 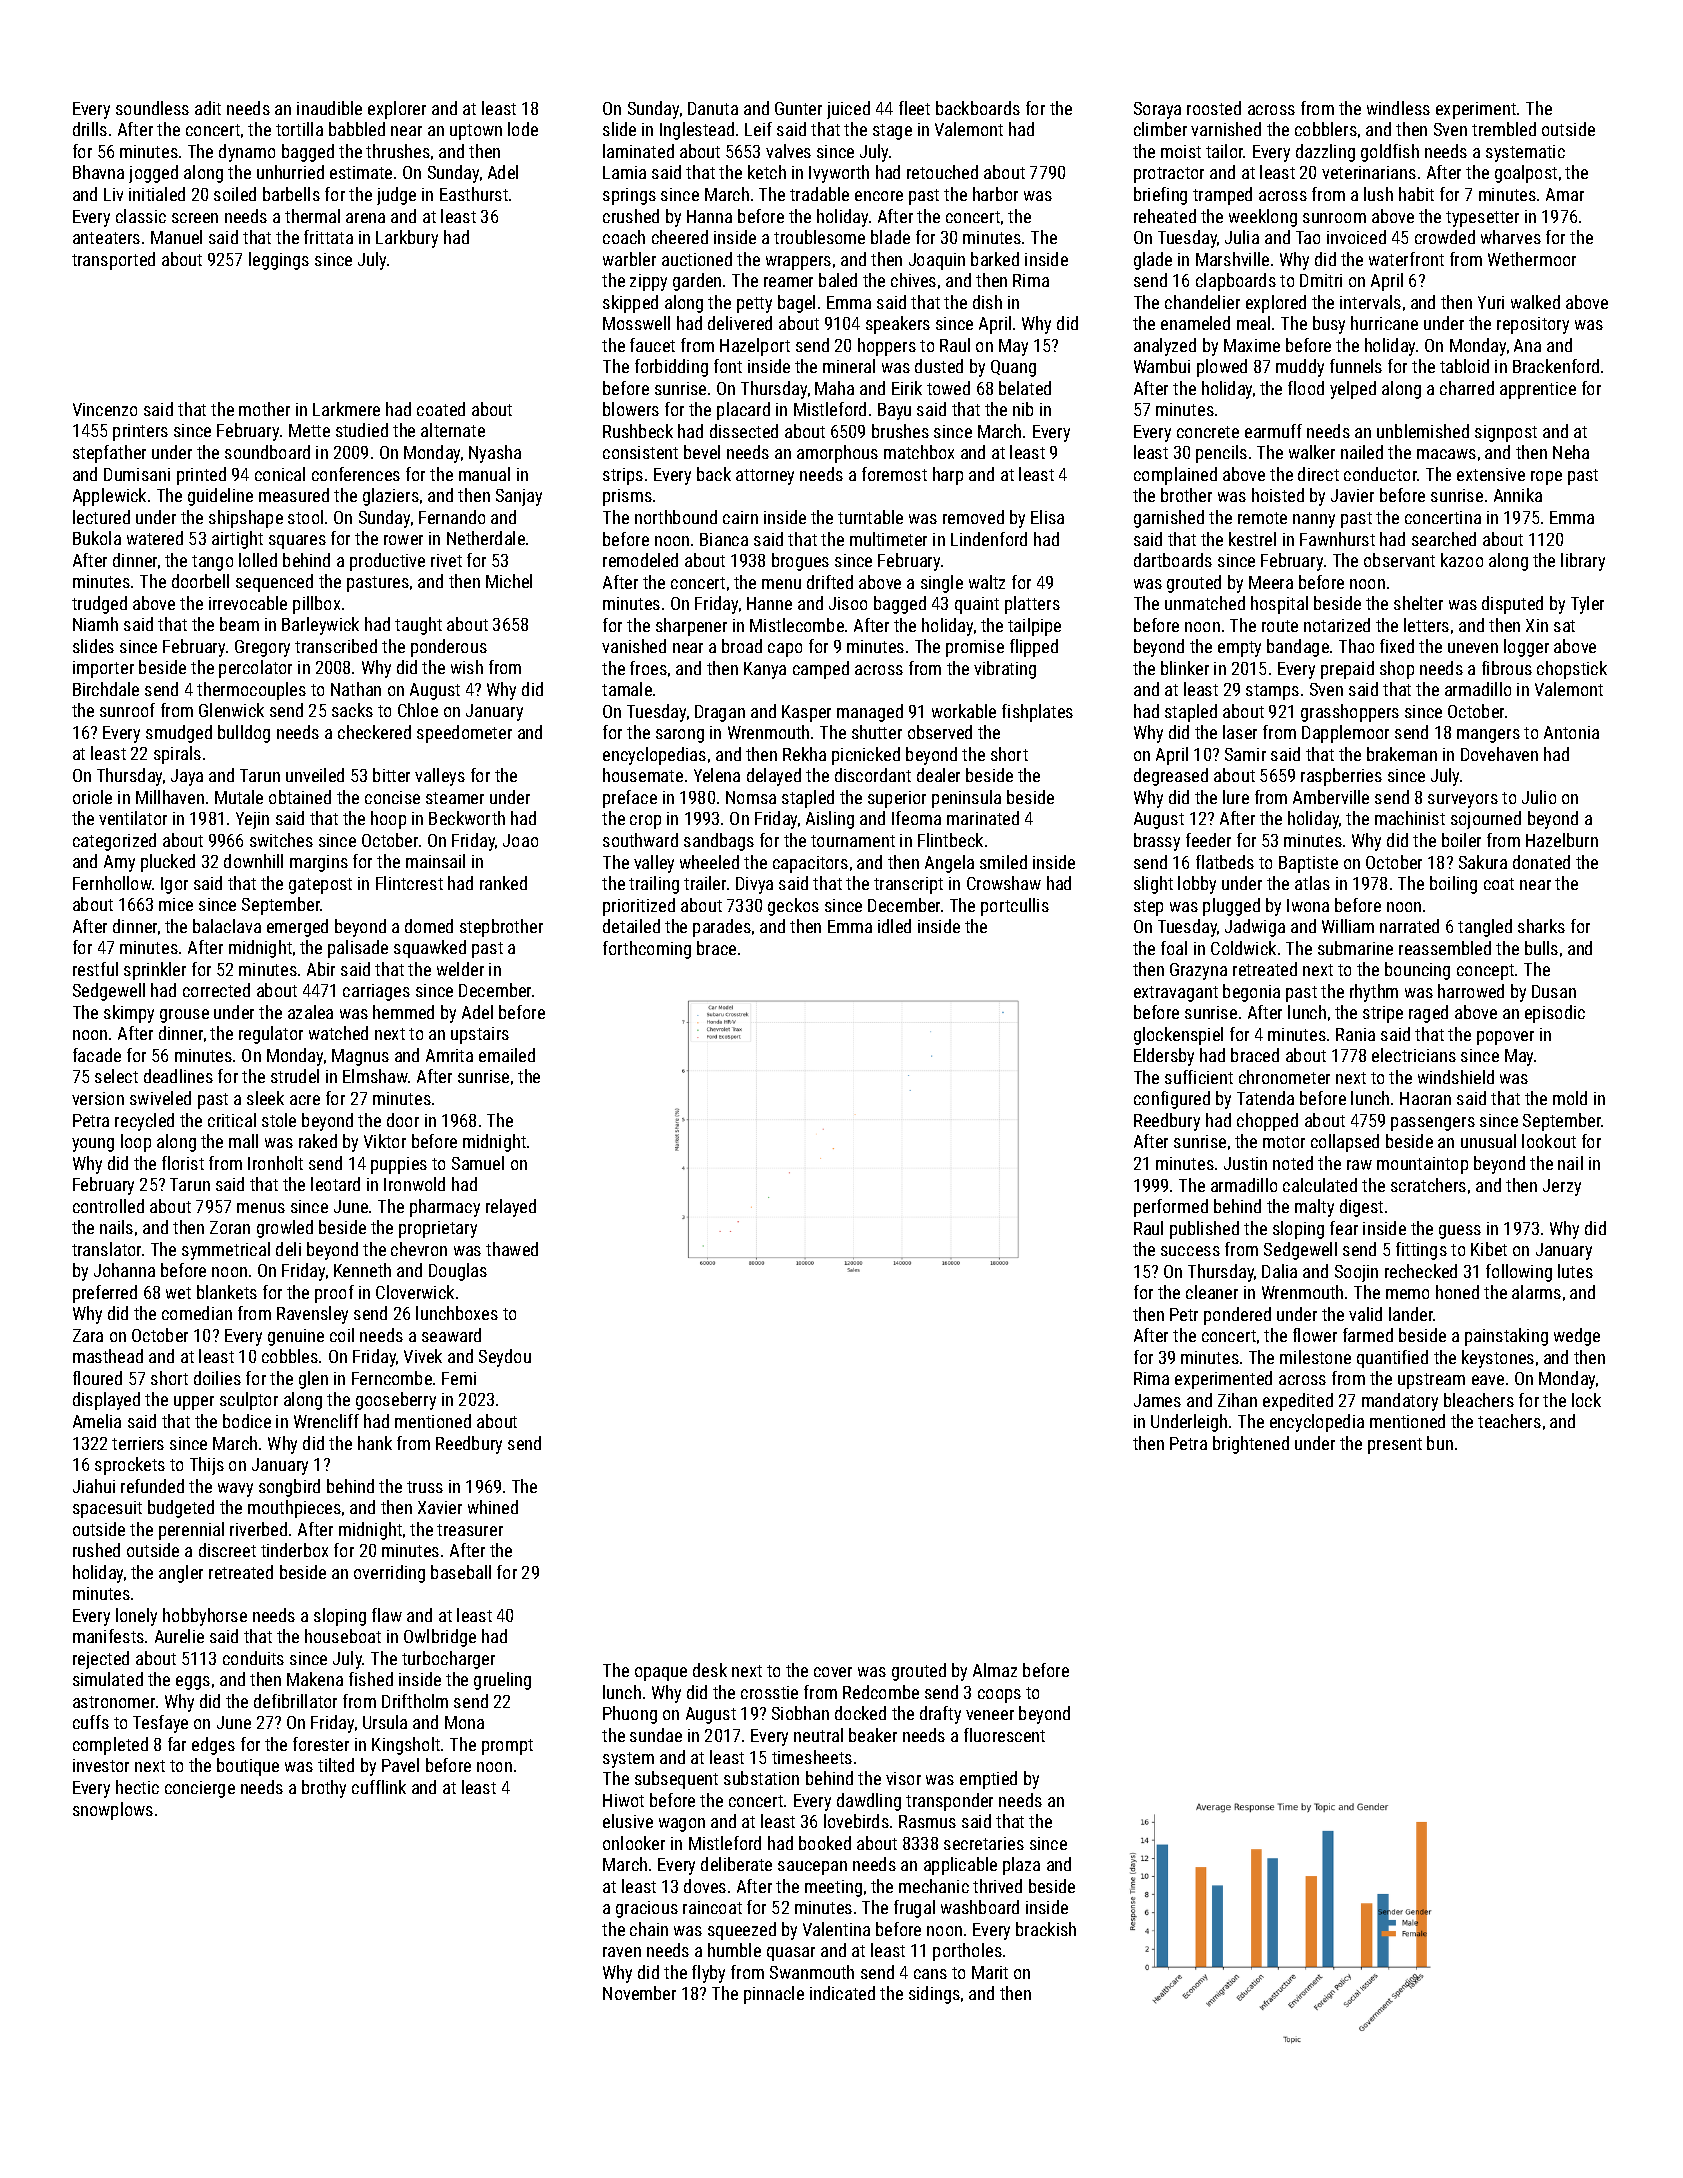 What do you see at coordinates (478, 1163) in the screenshot?
I see `Samuel` at bounding box center [478, 1163].
